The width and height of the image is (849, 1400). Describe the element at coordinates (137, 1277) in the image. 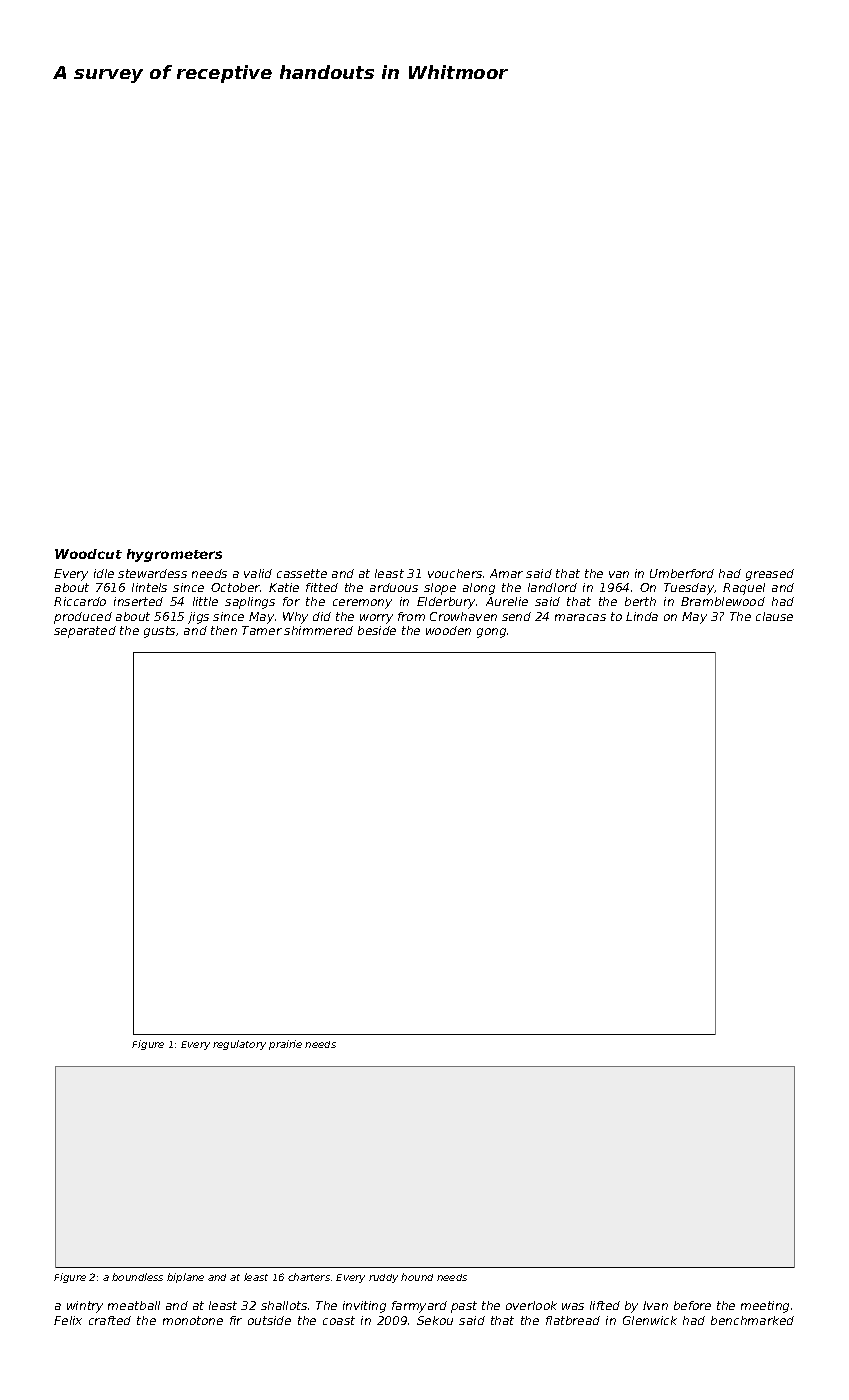

I see `boundless` at that location.
